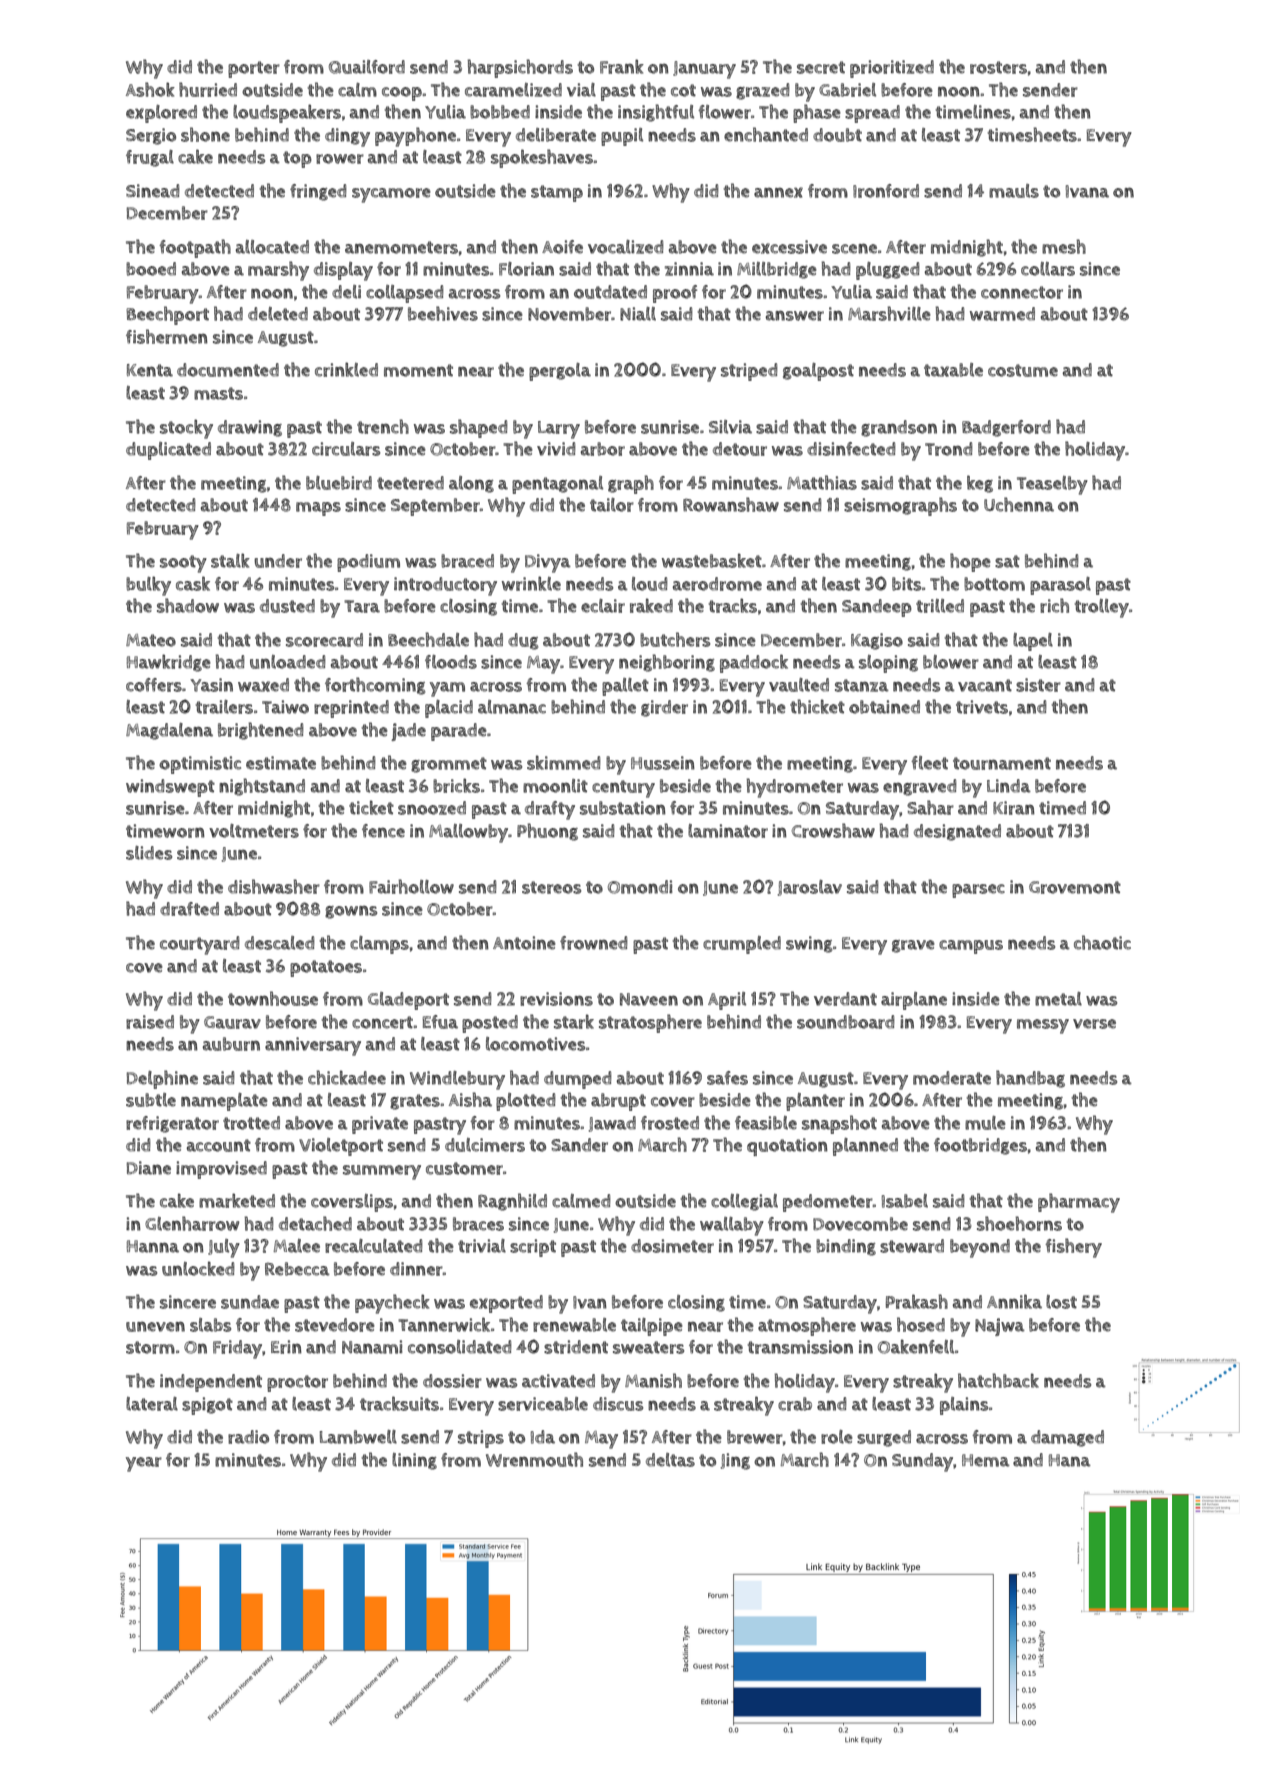 The height and width of the screenshot is (1786, 1263). I want to click on dosimeter, so click(672, 1246).
